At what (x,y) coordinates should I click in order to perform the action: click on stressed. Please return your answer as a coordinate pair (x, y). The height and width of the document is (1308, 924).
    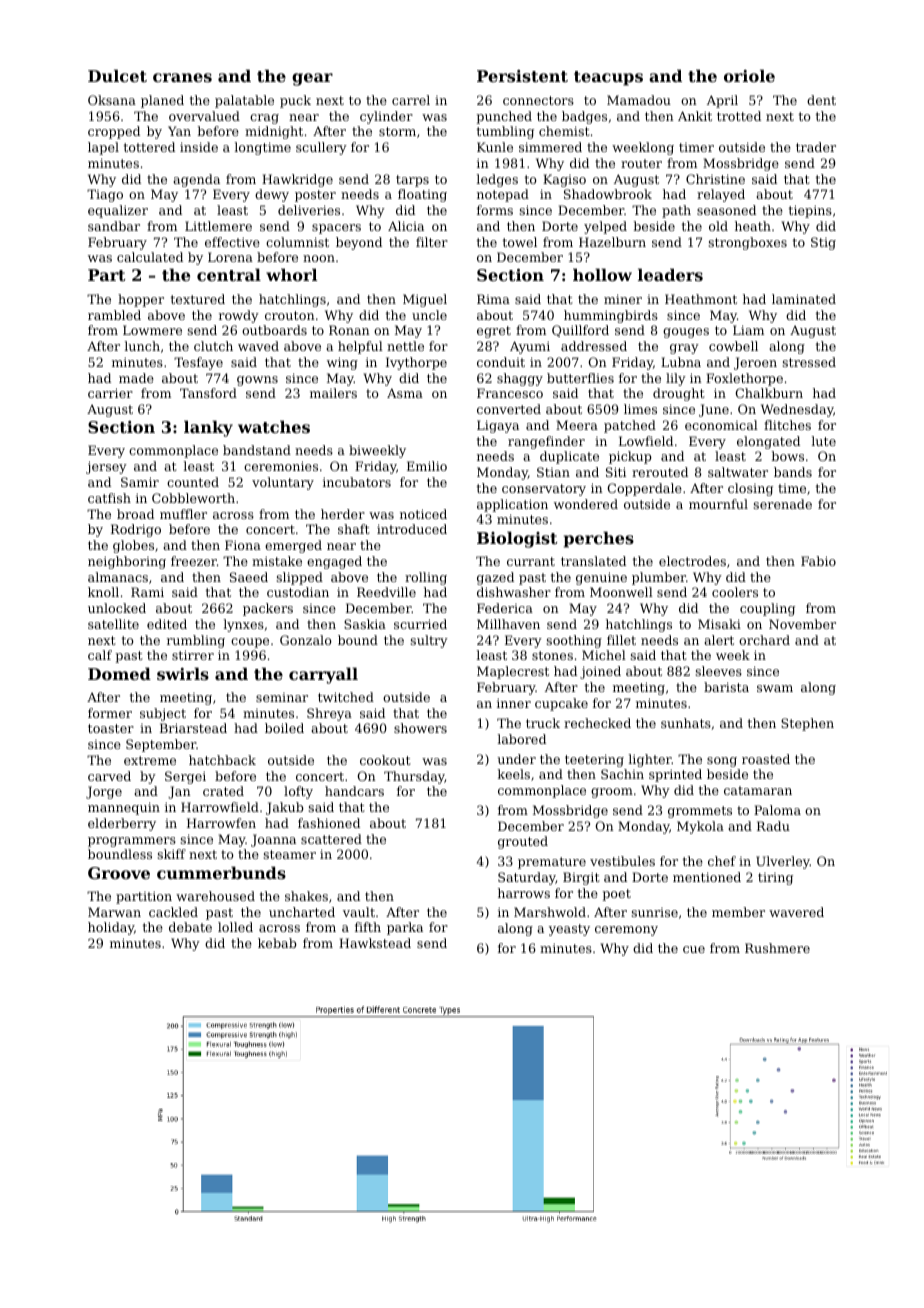
    Looking at the image, I should click on (809, 362).
